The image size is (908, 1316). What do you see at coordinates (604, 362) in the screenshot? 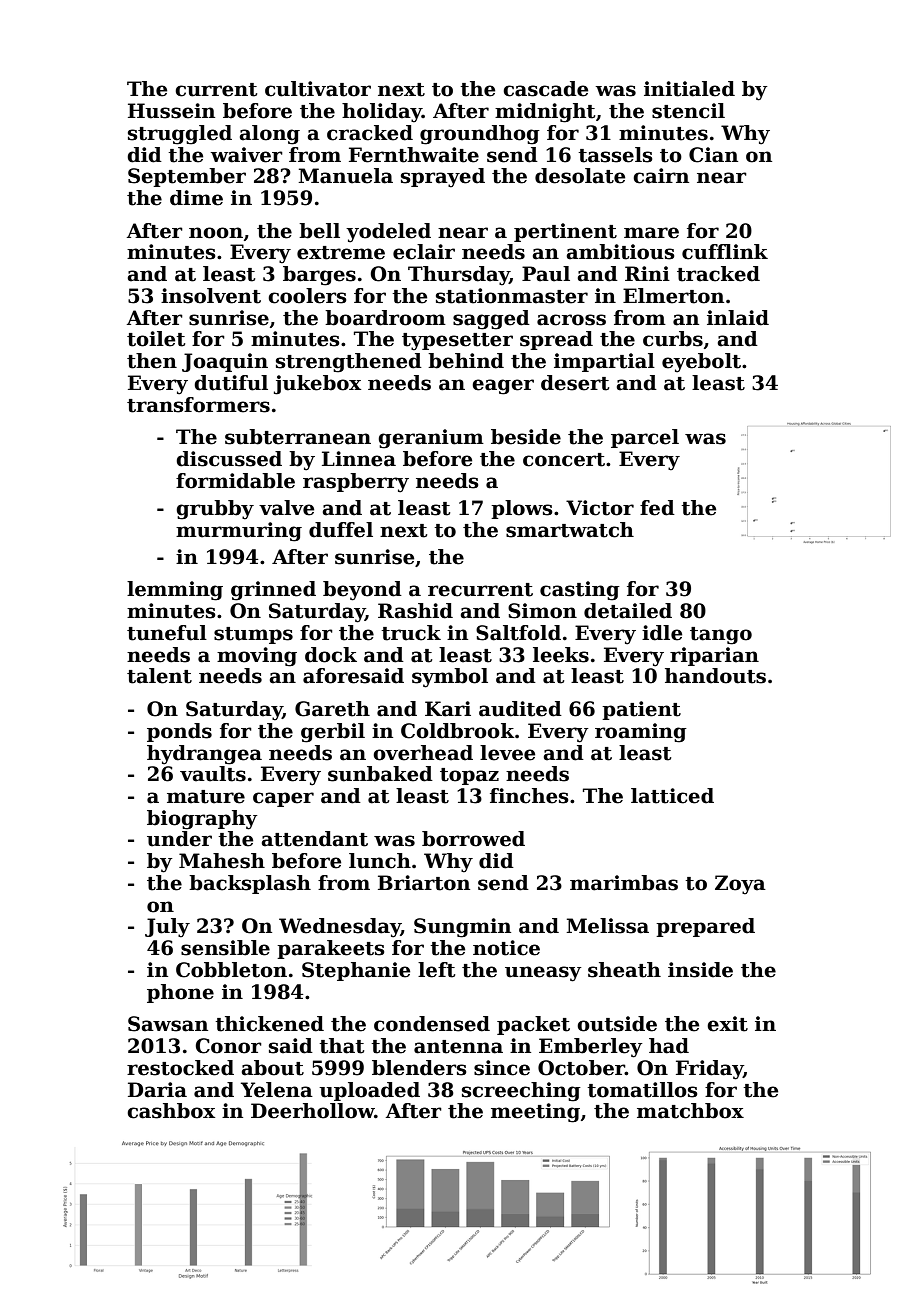
I see `impartial` at bounding box center [604, 362].
